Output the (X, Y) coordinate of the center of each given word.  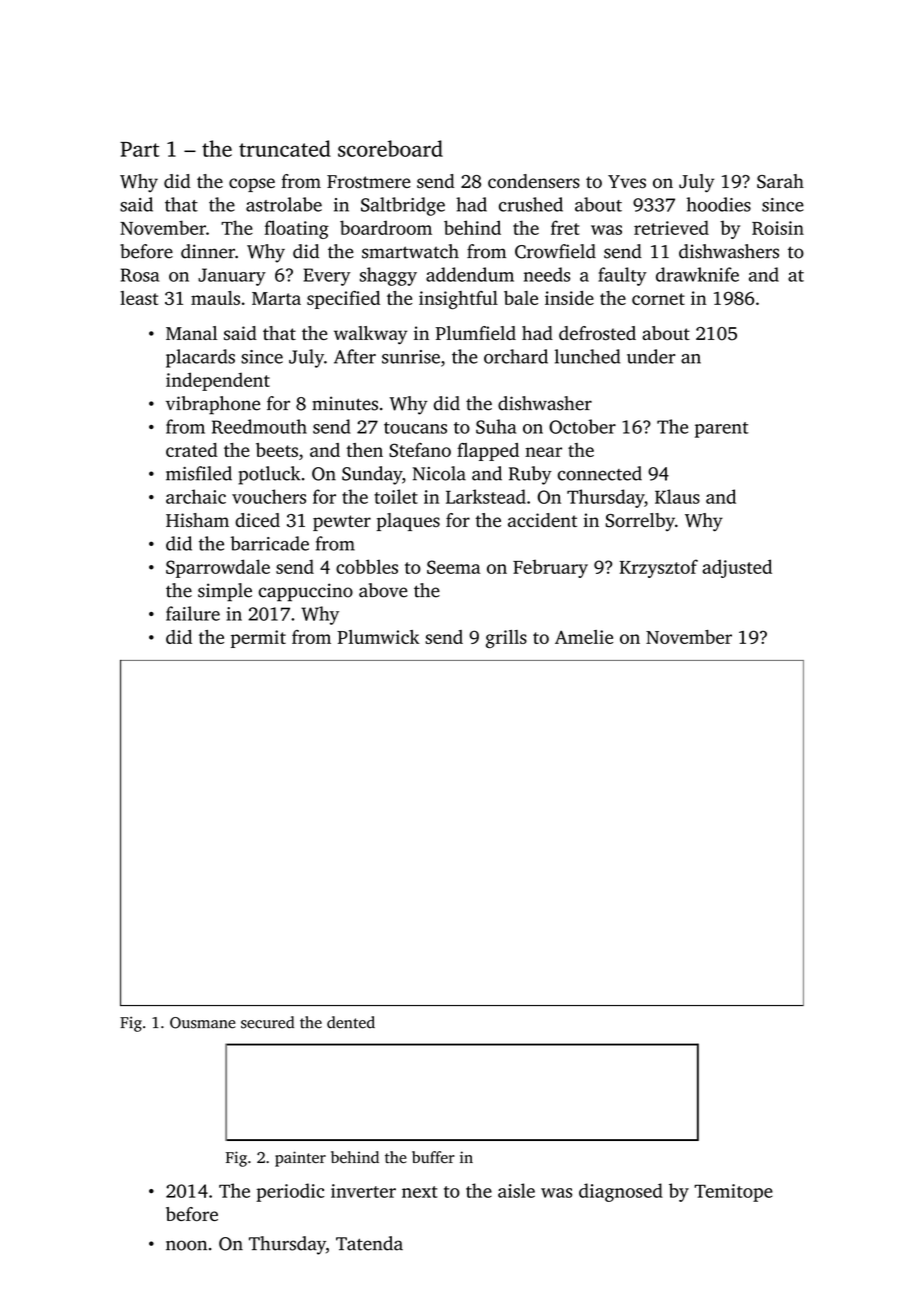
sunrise (411, 357)
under (651, 356)
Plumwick (378, 637)
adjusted (737, 568)
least (139, 298)
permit (258, 639)
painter (300, 1159)
